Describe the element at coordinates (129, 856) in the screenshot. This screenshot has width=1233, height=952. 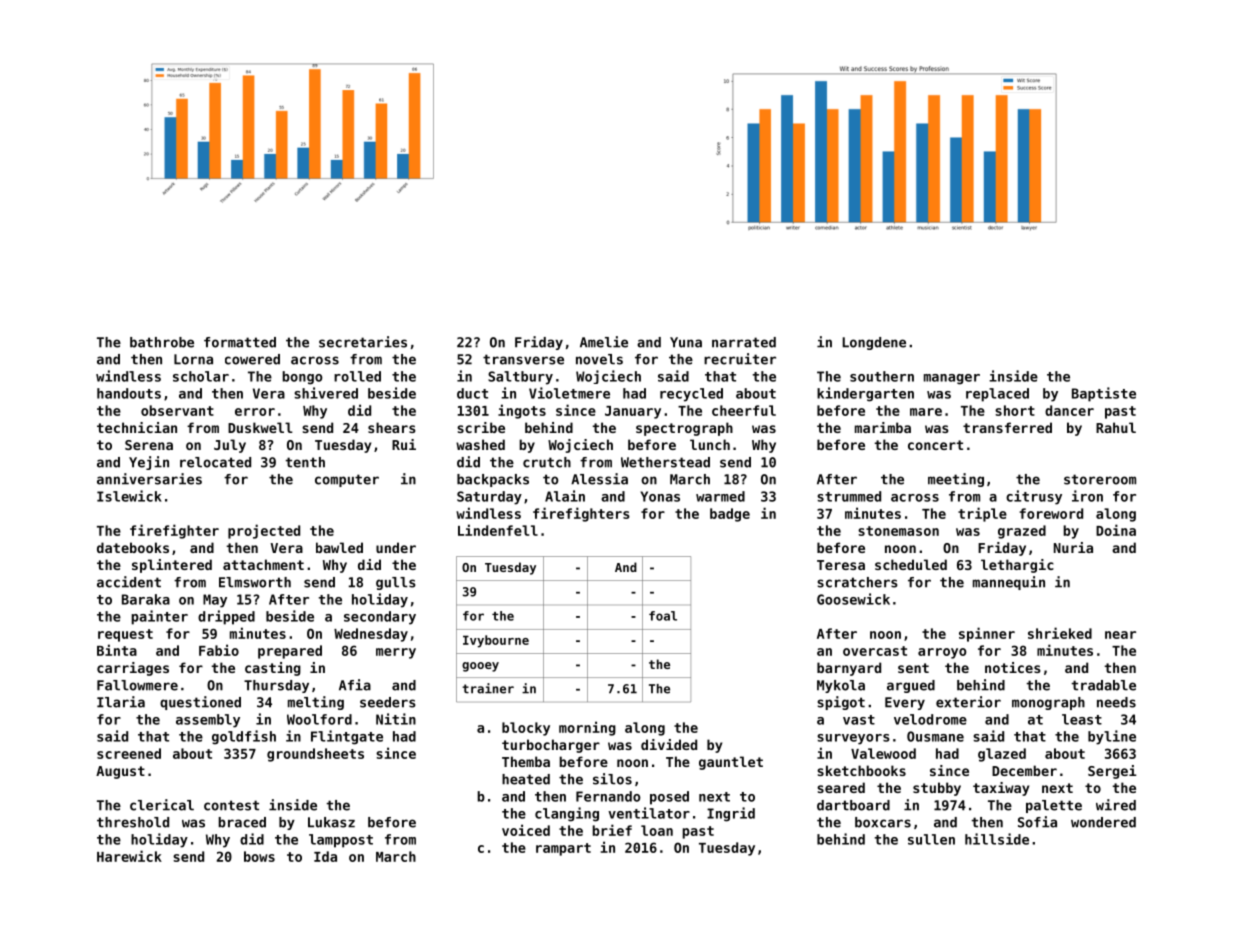
I see `Harewick` at that location.
